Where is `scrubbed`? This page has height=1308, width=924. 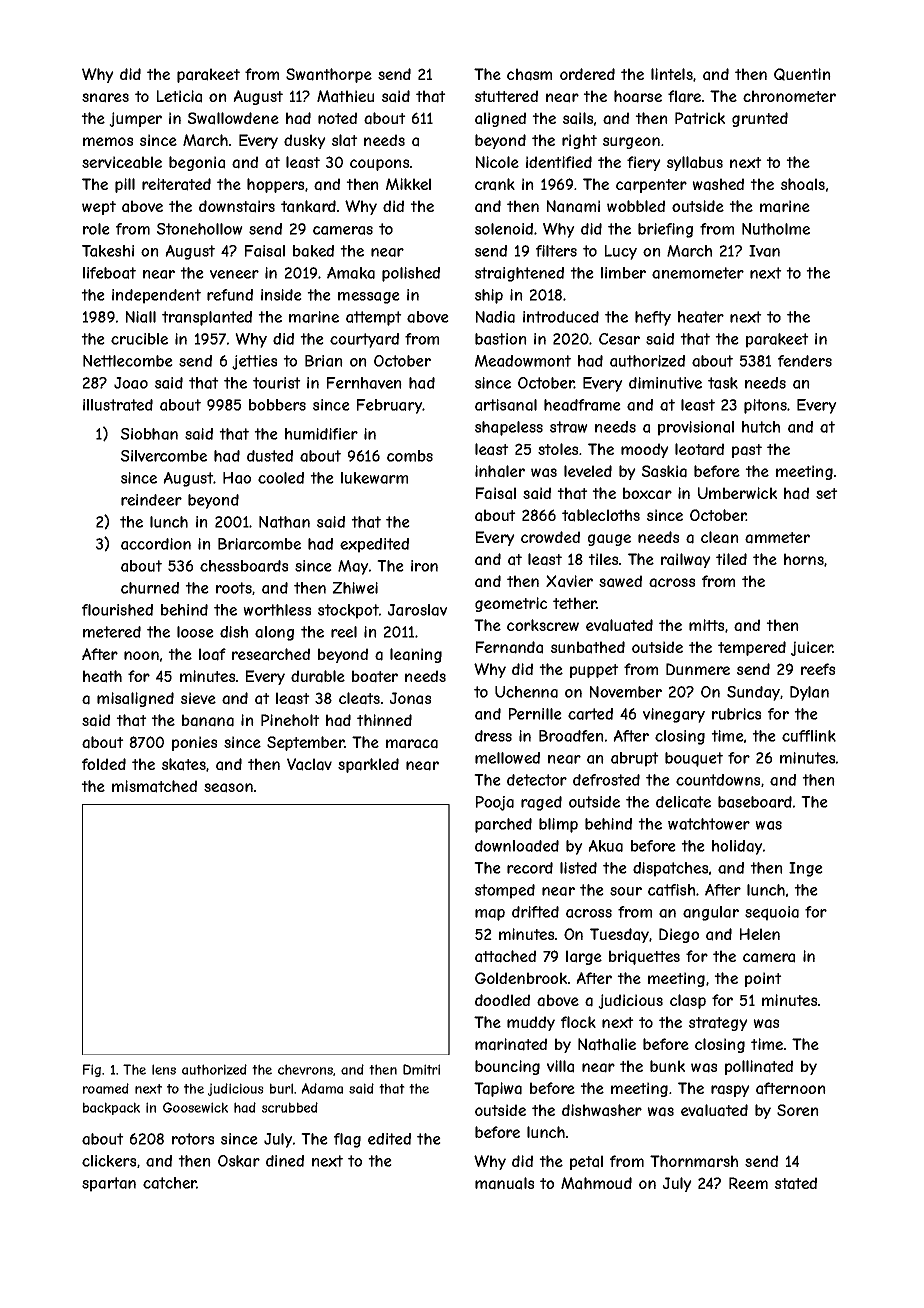
scrubbed is located at coordinates (290, 1107).
